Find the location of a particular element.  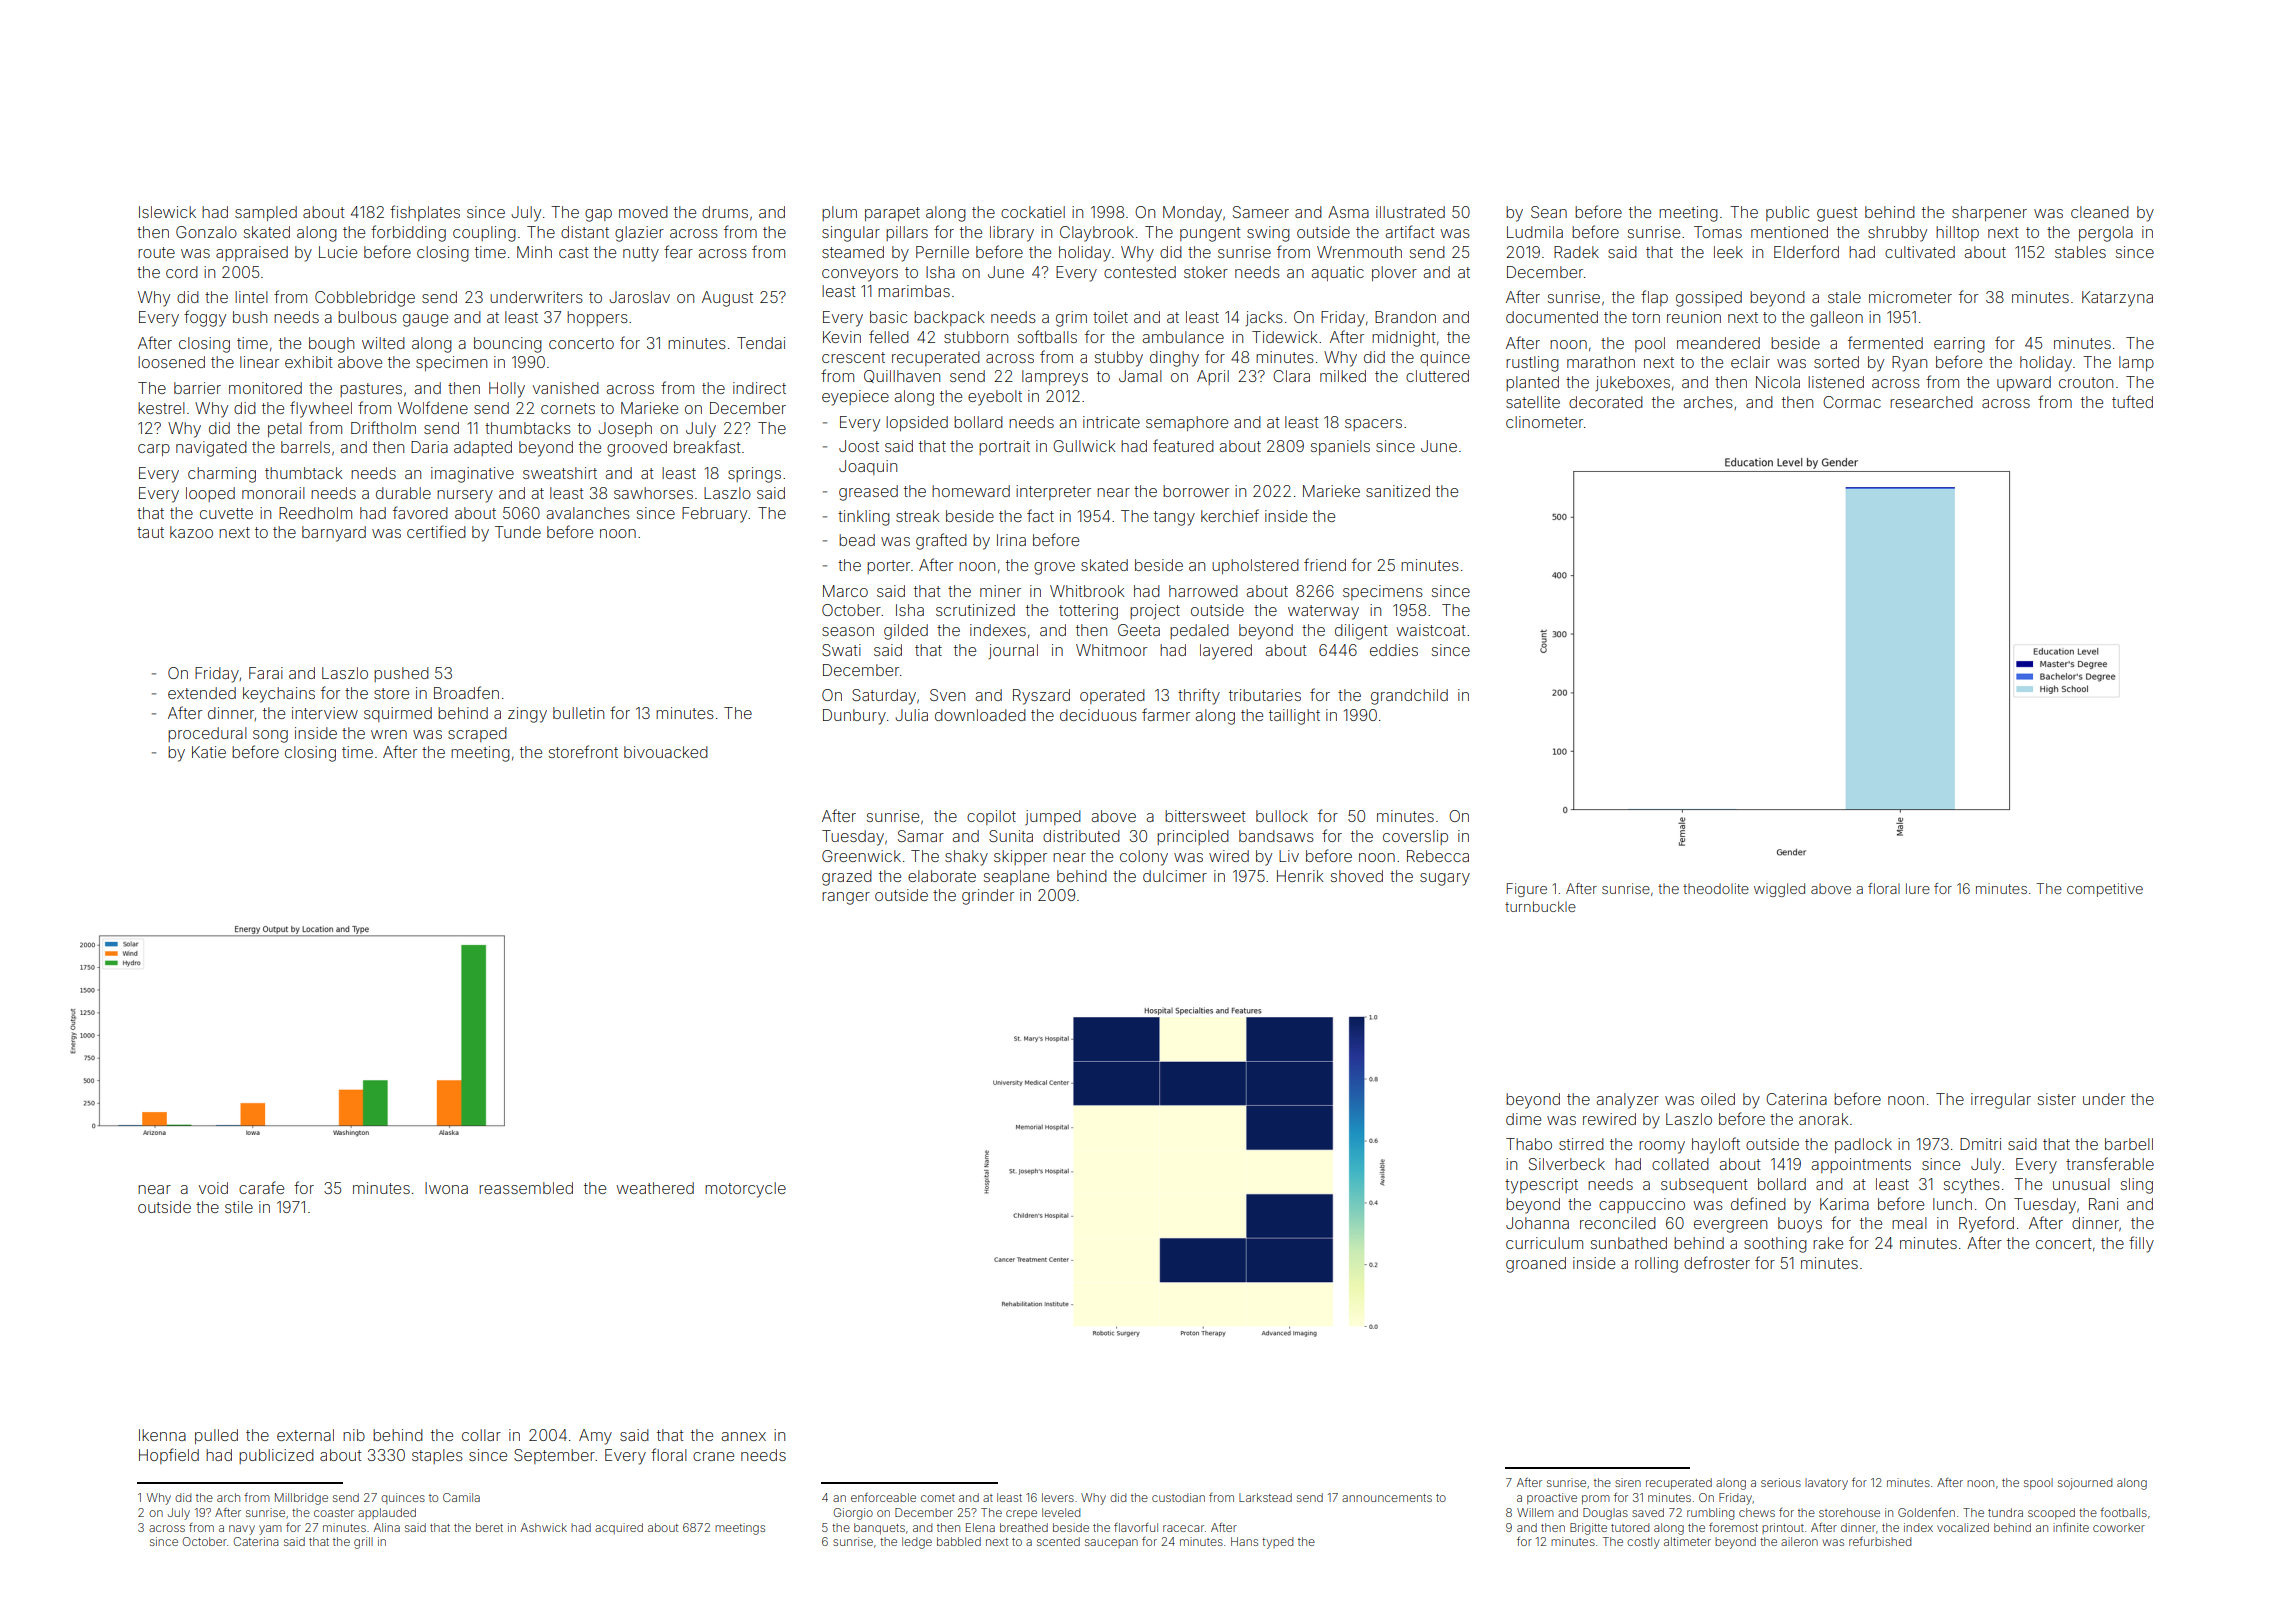

bandsaws is located at coordinates (1276, 836).
